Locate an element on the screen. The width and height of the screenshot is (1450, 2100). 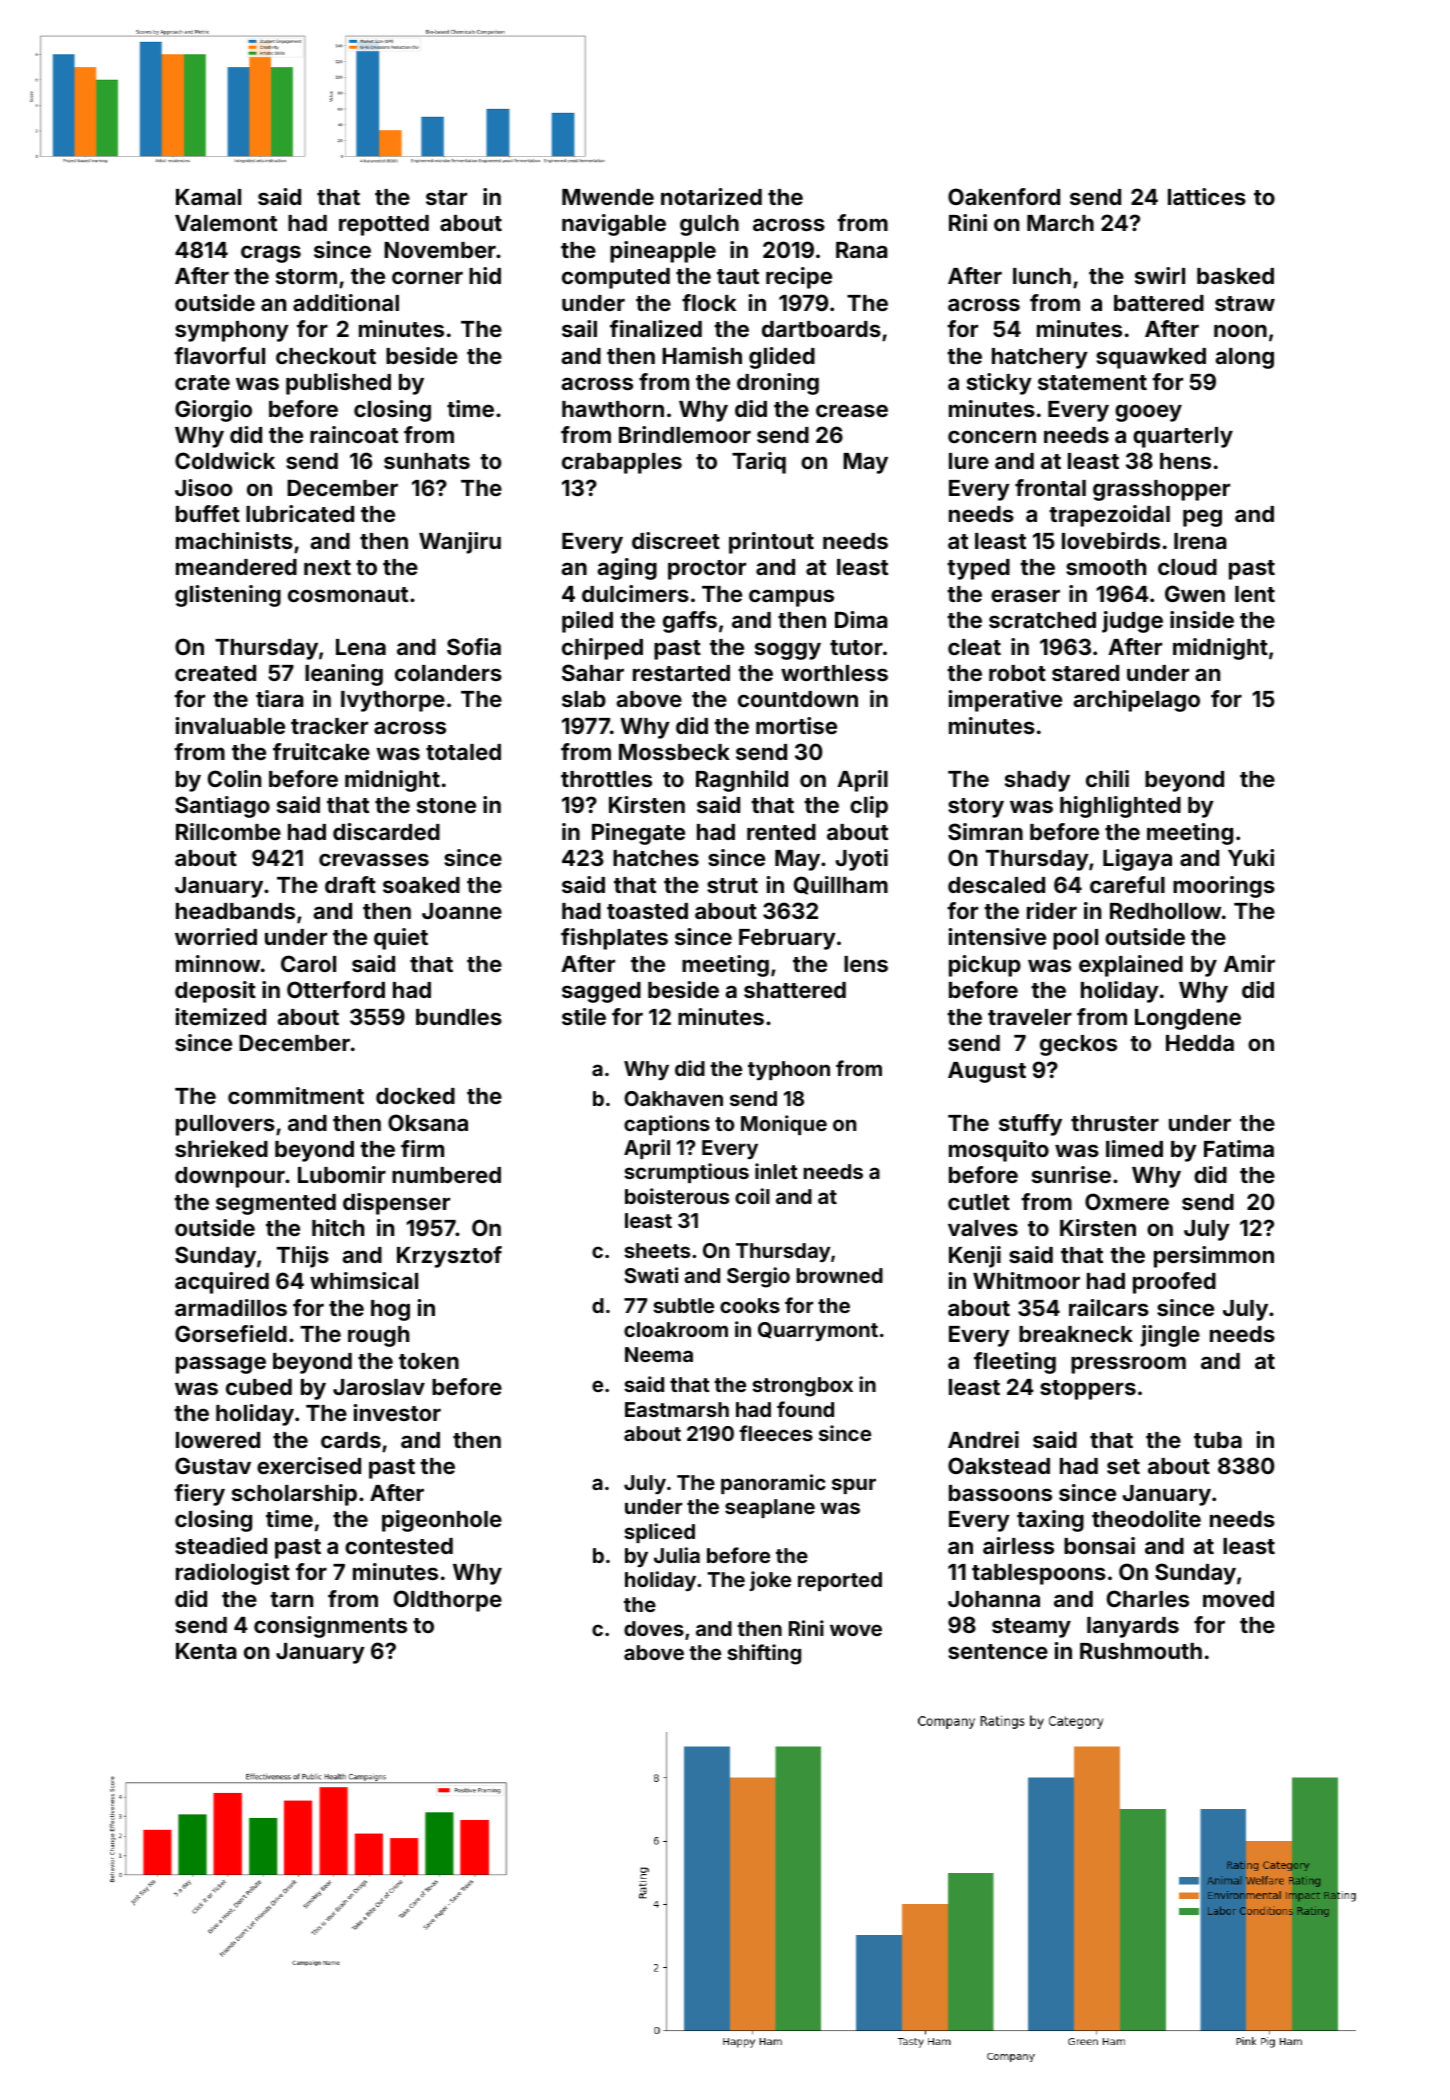
crabapples is located at coordinates (622, 463).
